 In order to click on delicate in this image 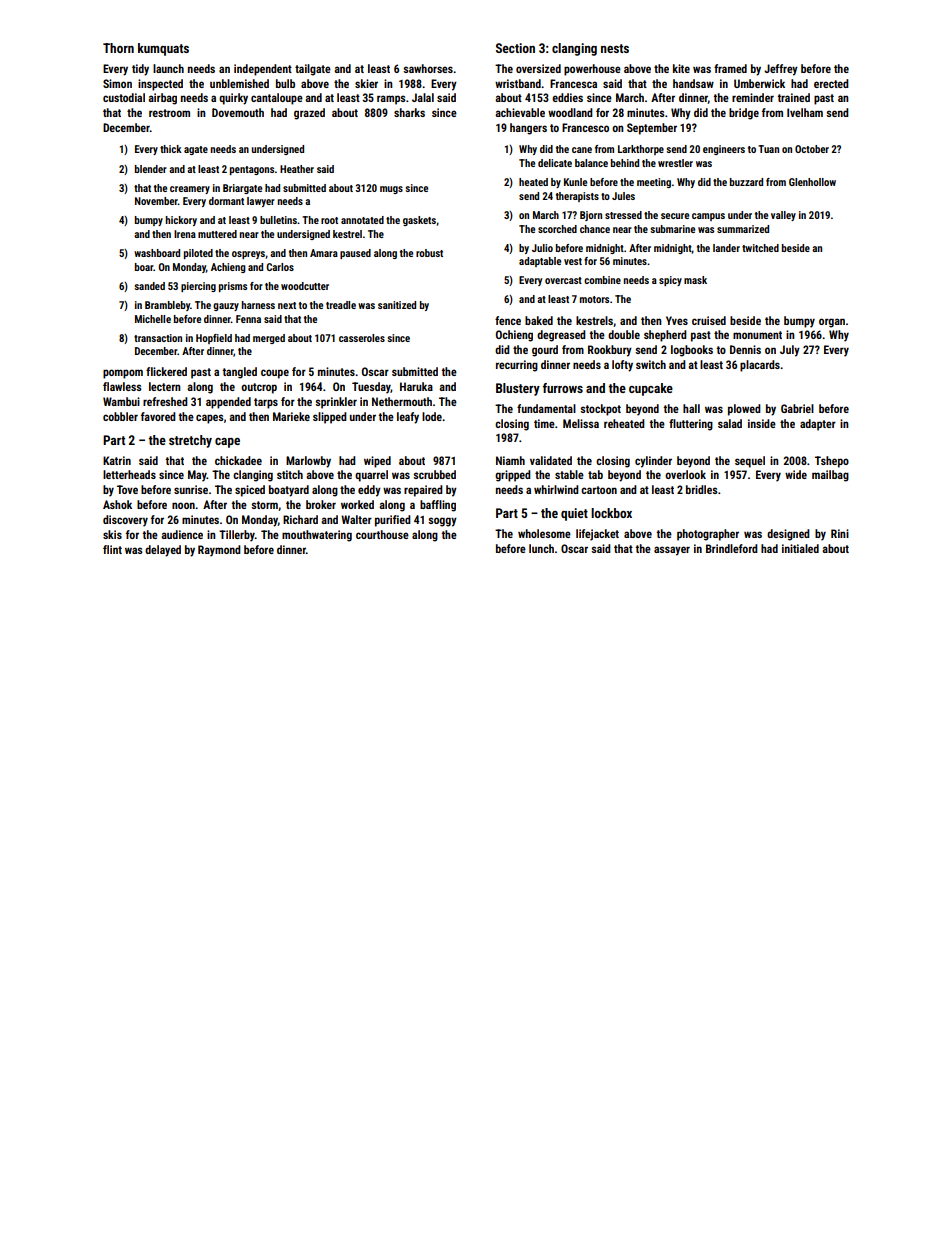, I will do `click(555, 163)`.
